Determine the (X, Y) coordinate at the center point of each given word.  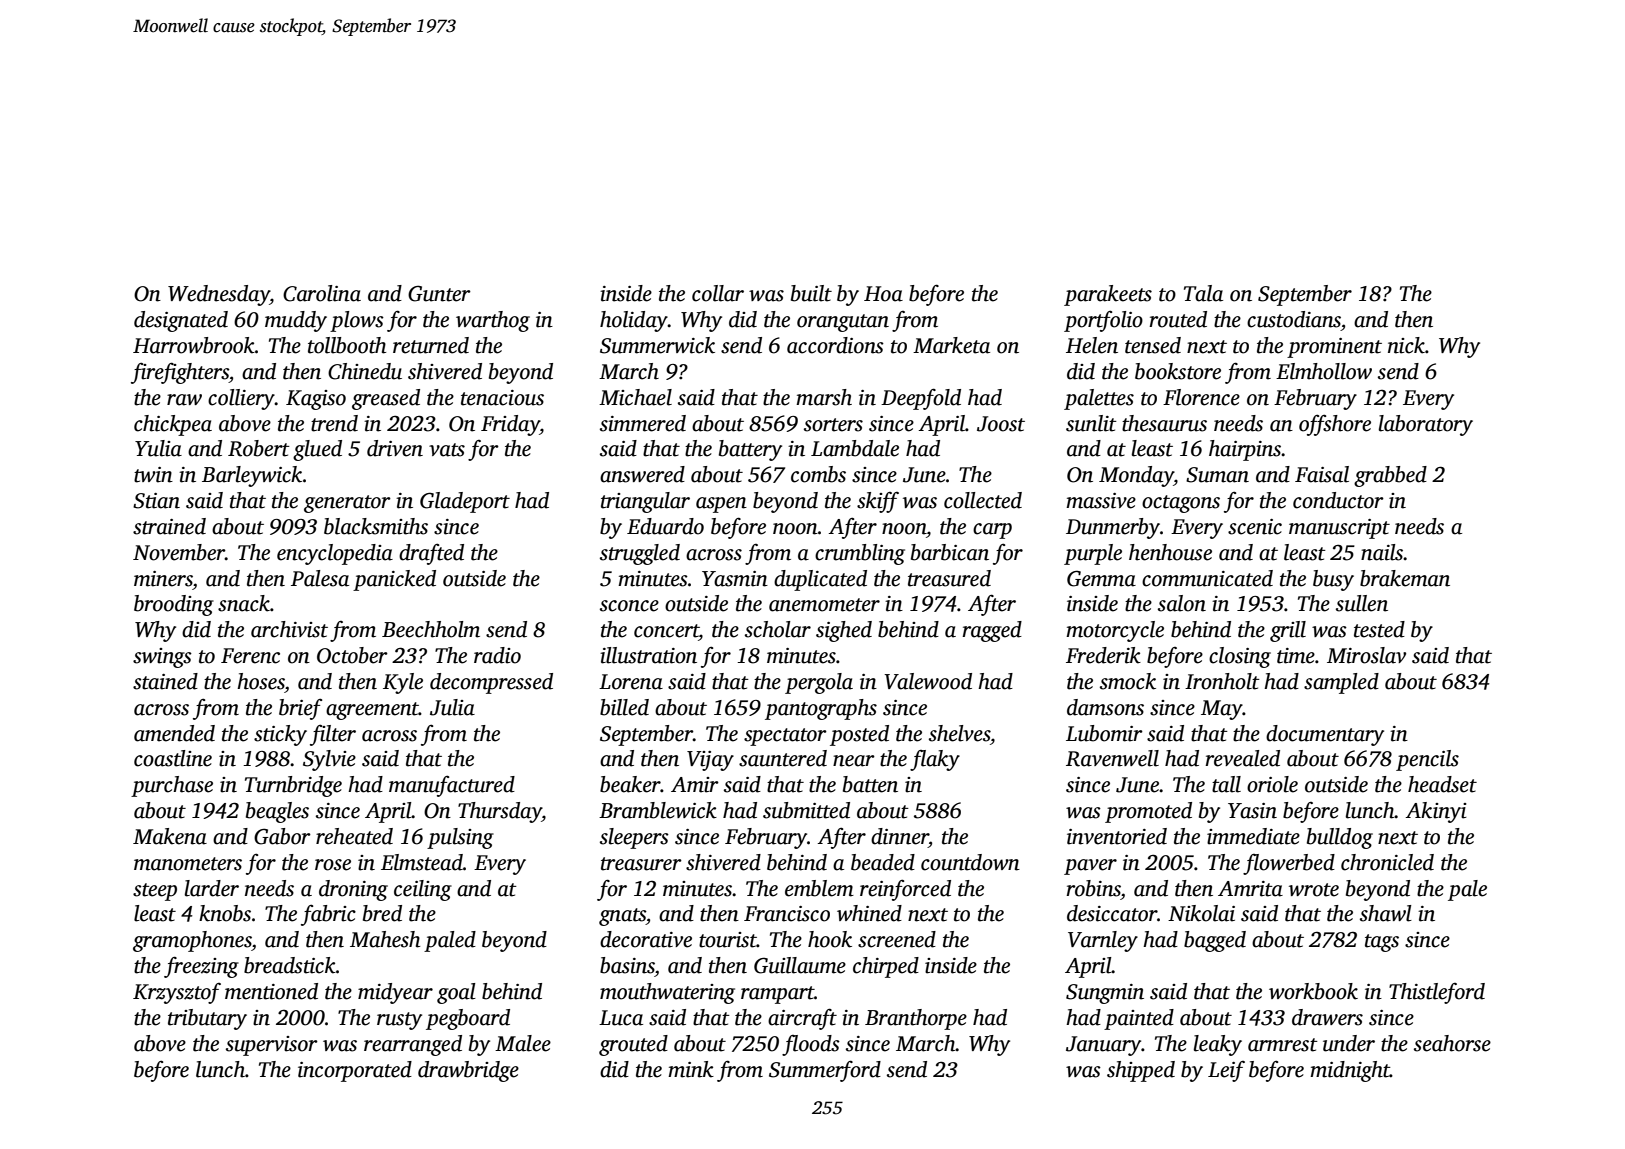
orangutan (843, 323)
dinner (900, 836)
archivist (289, 629)
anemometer (824, 605)
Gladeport (465, 502)
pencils (1427, 760)
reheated (354, 836)
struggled (640, 554)
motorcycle (1115, 631)
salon (1182, 603)
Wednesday (219, 295)
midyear (395, 993)
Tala (1203, 293)
